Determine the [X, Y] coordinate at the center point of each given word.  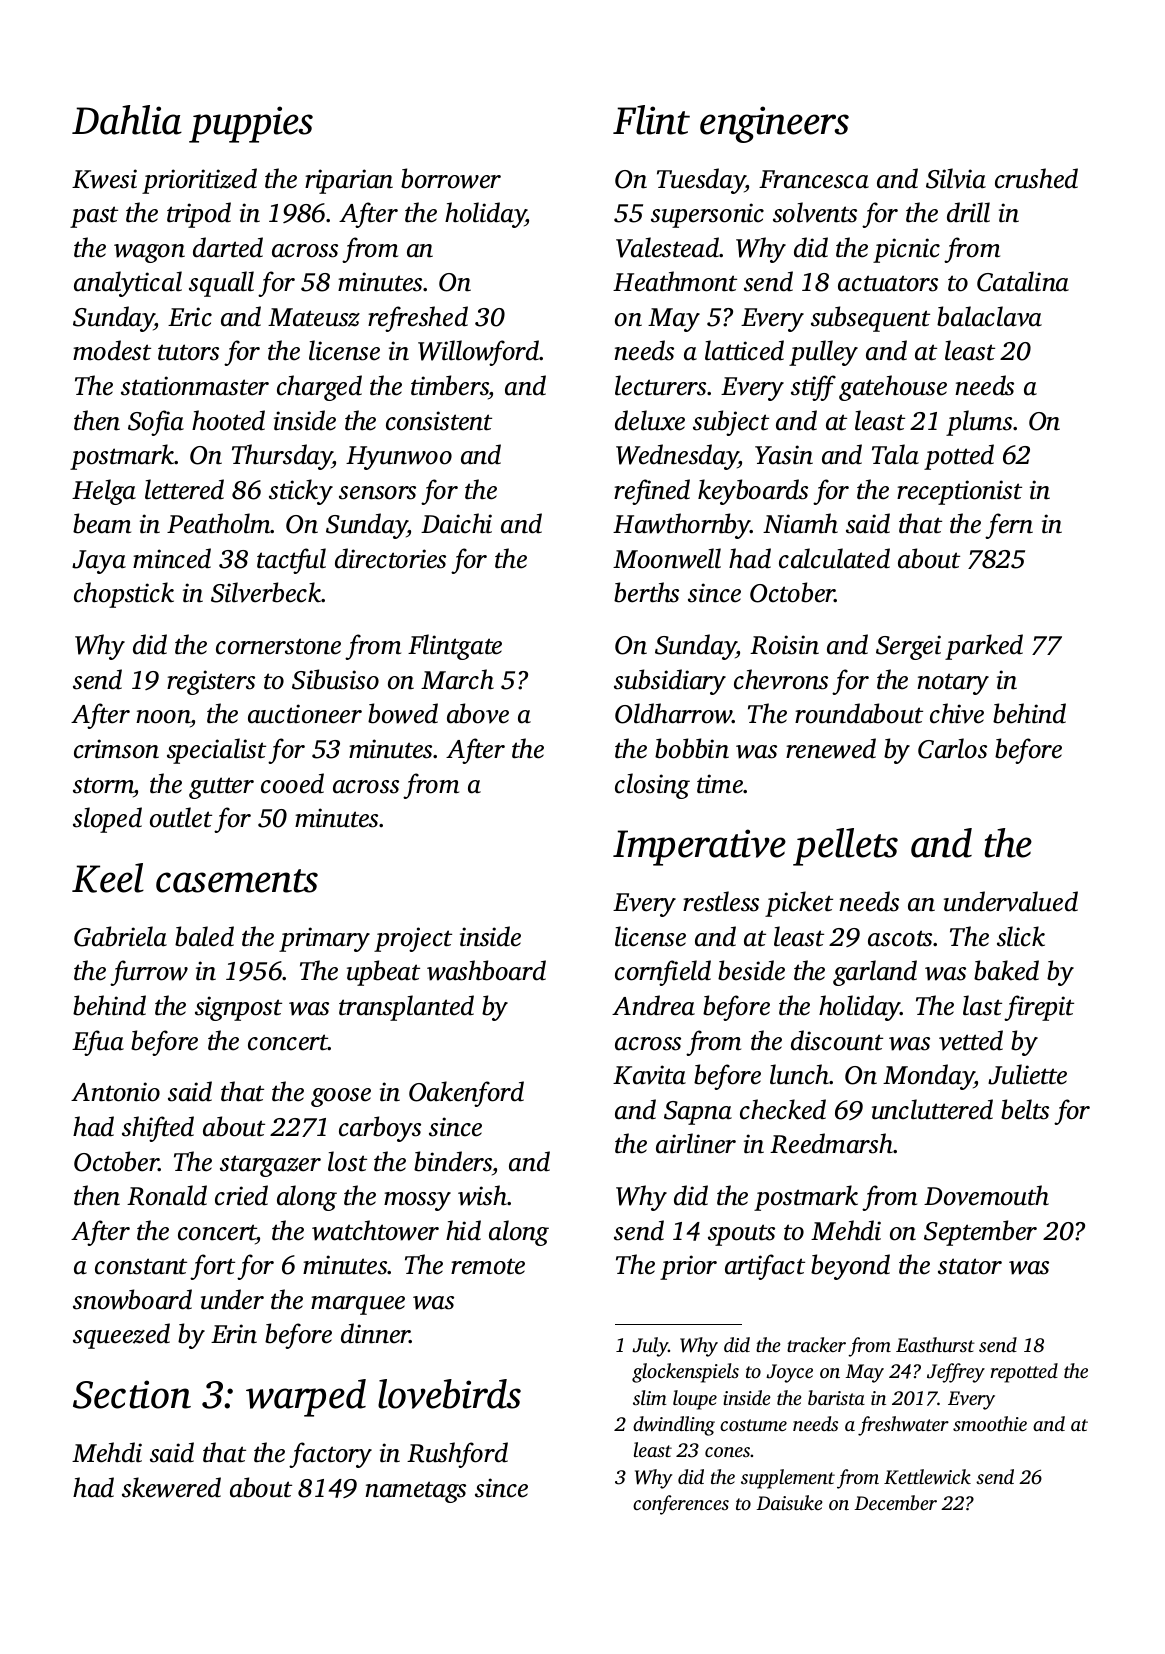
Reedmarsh [831, 1143]
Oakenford [466, 1094]
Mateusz [314, 317]
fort [212, 1267]
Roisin [784, 645]
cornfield [663, 973]
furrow [149, 973]
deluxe [650, 420]
